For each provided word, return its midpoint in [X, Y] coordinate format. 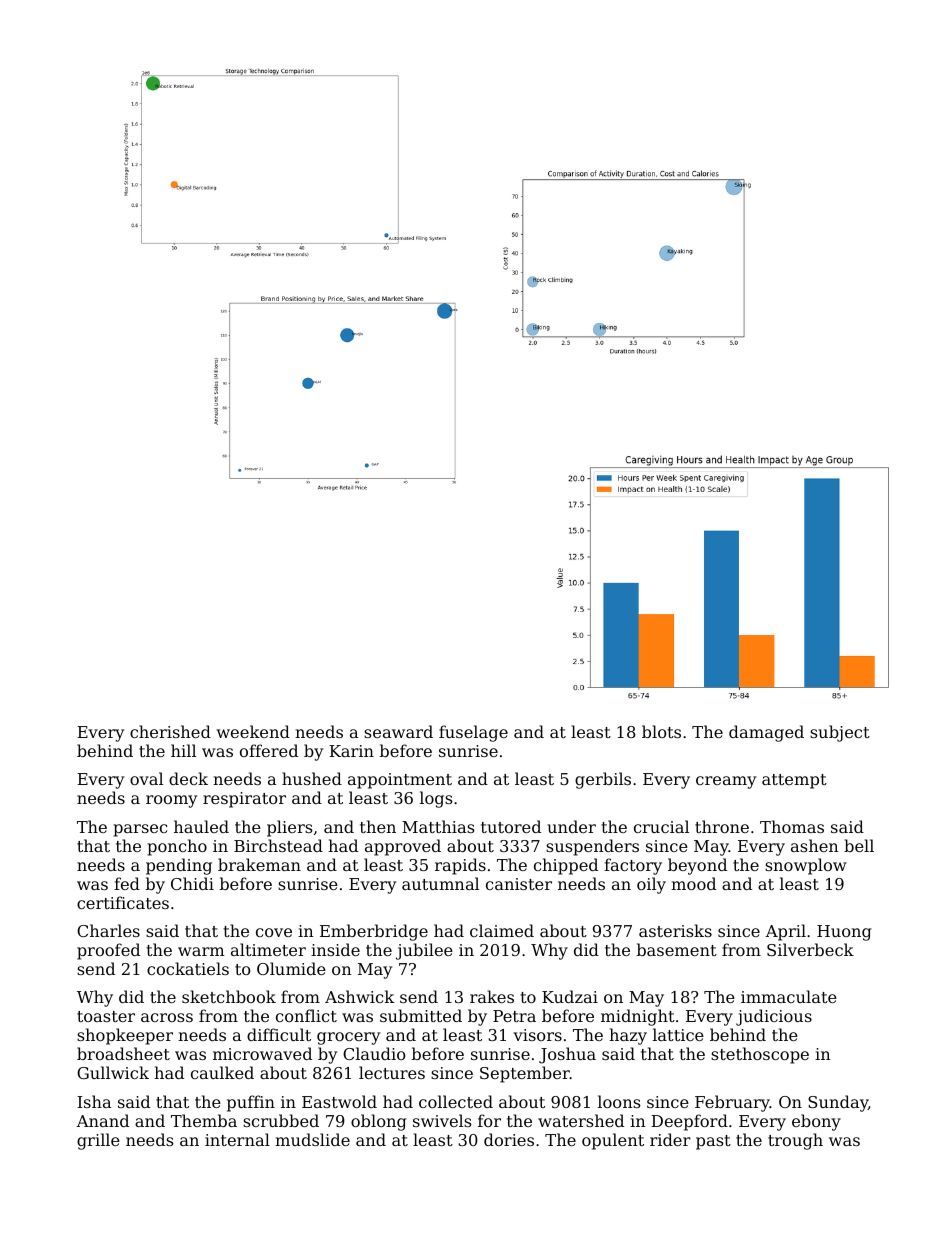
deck [188, 778]
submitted [421, 1015]
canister [519, 884]
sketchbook [229, 996]
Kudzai [570, 996]
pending [179, 866]
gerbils [603, 780]
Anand [102, 1120]
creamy [726, 782]
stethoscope [760, 1055]
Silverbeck [810, 949]
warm [201, 951]
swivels [442, 1120]
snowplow [806, 866]
